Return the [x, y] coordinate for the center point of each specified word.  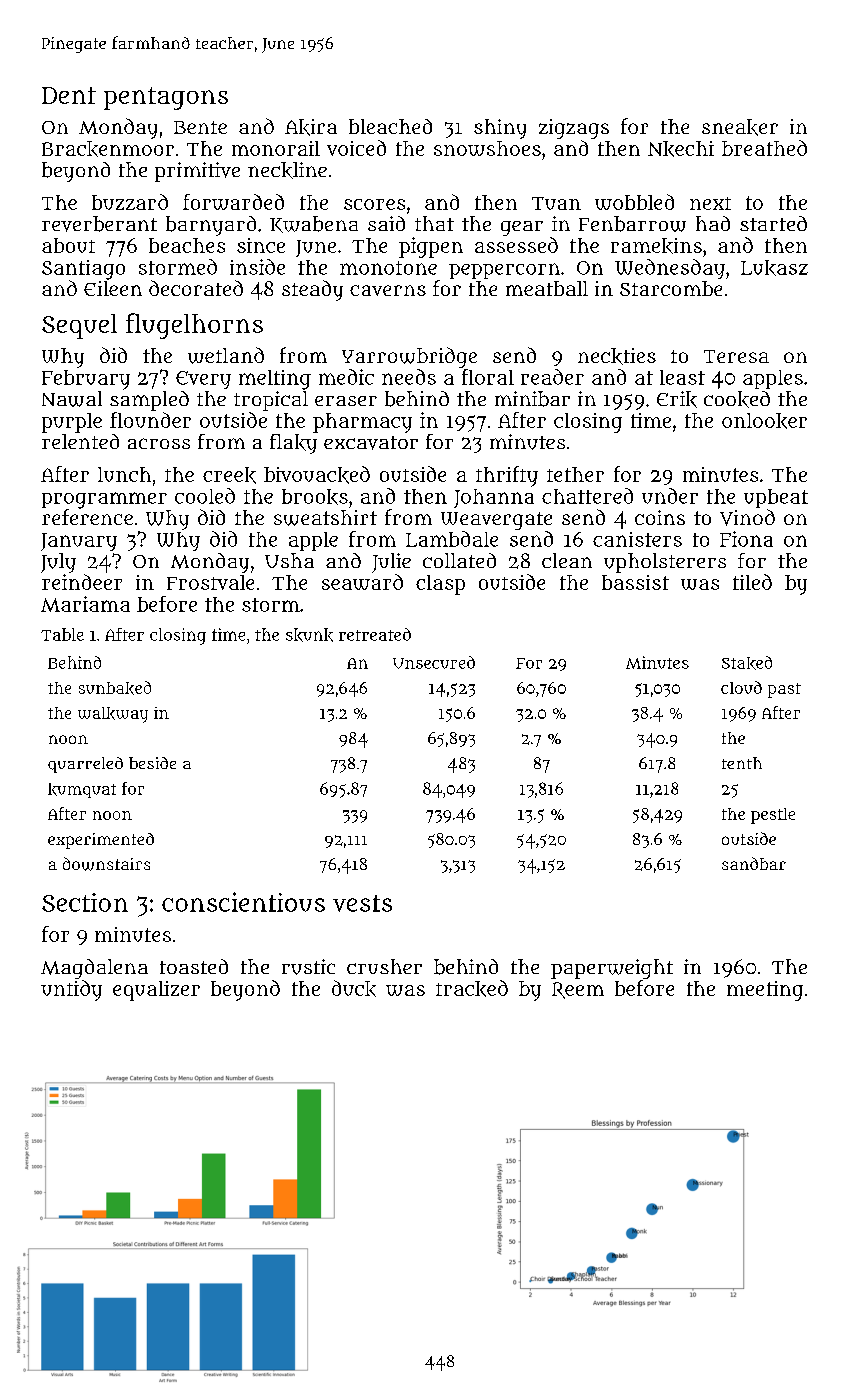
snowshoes [487, 148]
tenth [742, 763]
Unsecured [434, 662]
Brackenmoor [108, 149]
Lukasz [774, 268]
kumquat [82, 790]
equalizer [156, 991]
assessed [516, 245]
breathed [764, 148]
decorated [196, 288]
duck [354, 988]
